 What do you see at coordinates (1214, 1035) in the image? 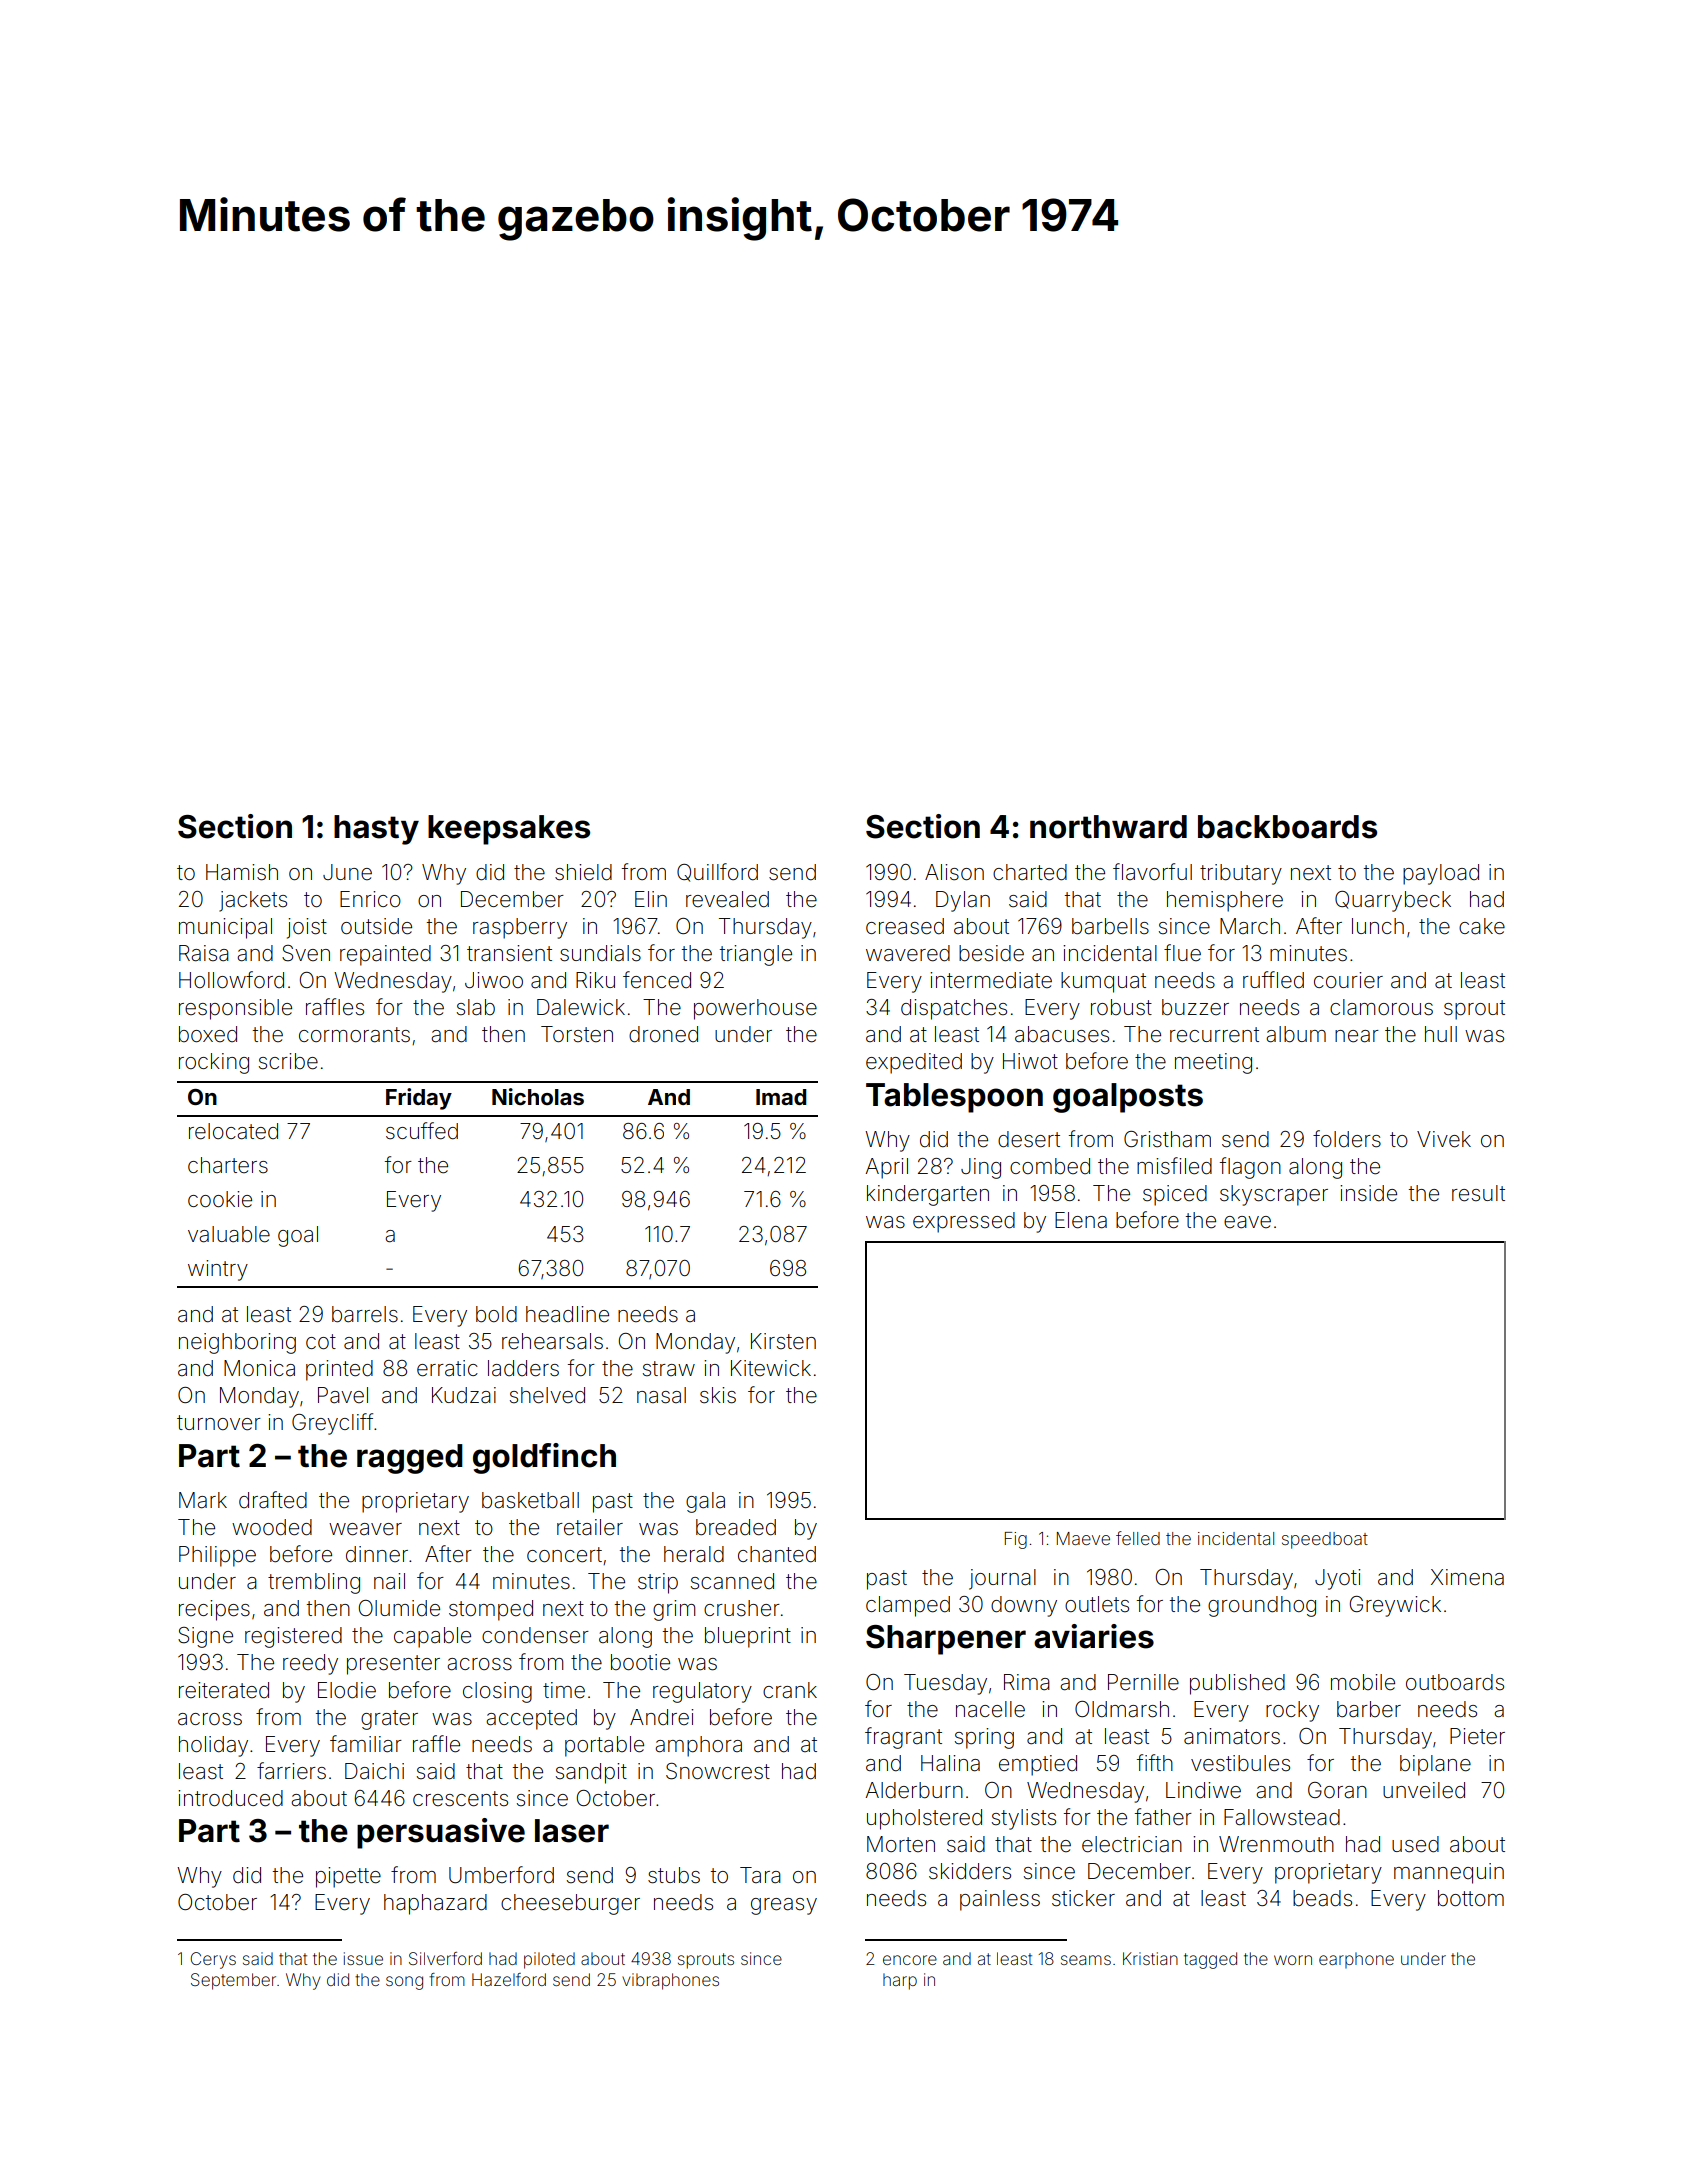
I see `recurrent` at bounding box center [1214, 1035].
